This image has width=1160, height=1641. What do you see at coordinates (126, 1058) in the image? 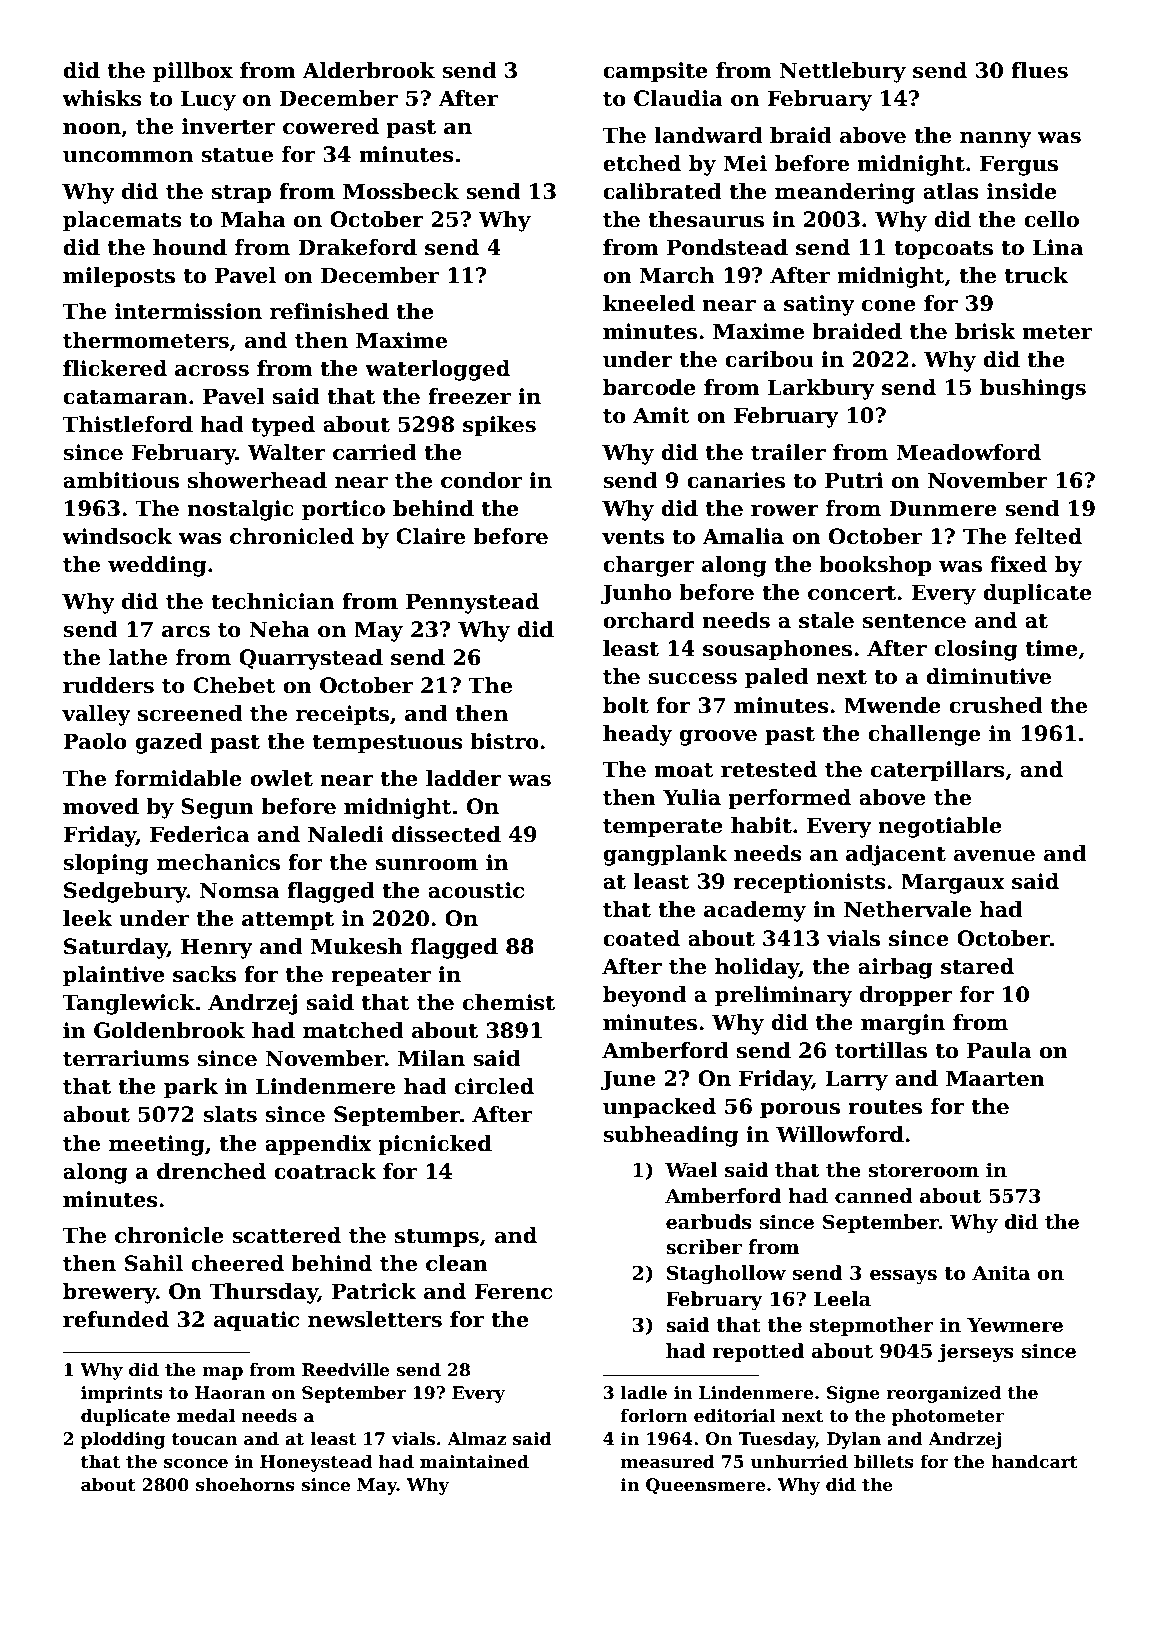
I see `terrariums` at bounding box center [126, 1058].
